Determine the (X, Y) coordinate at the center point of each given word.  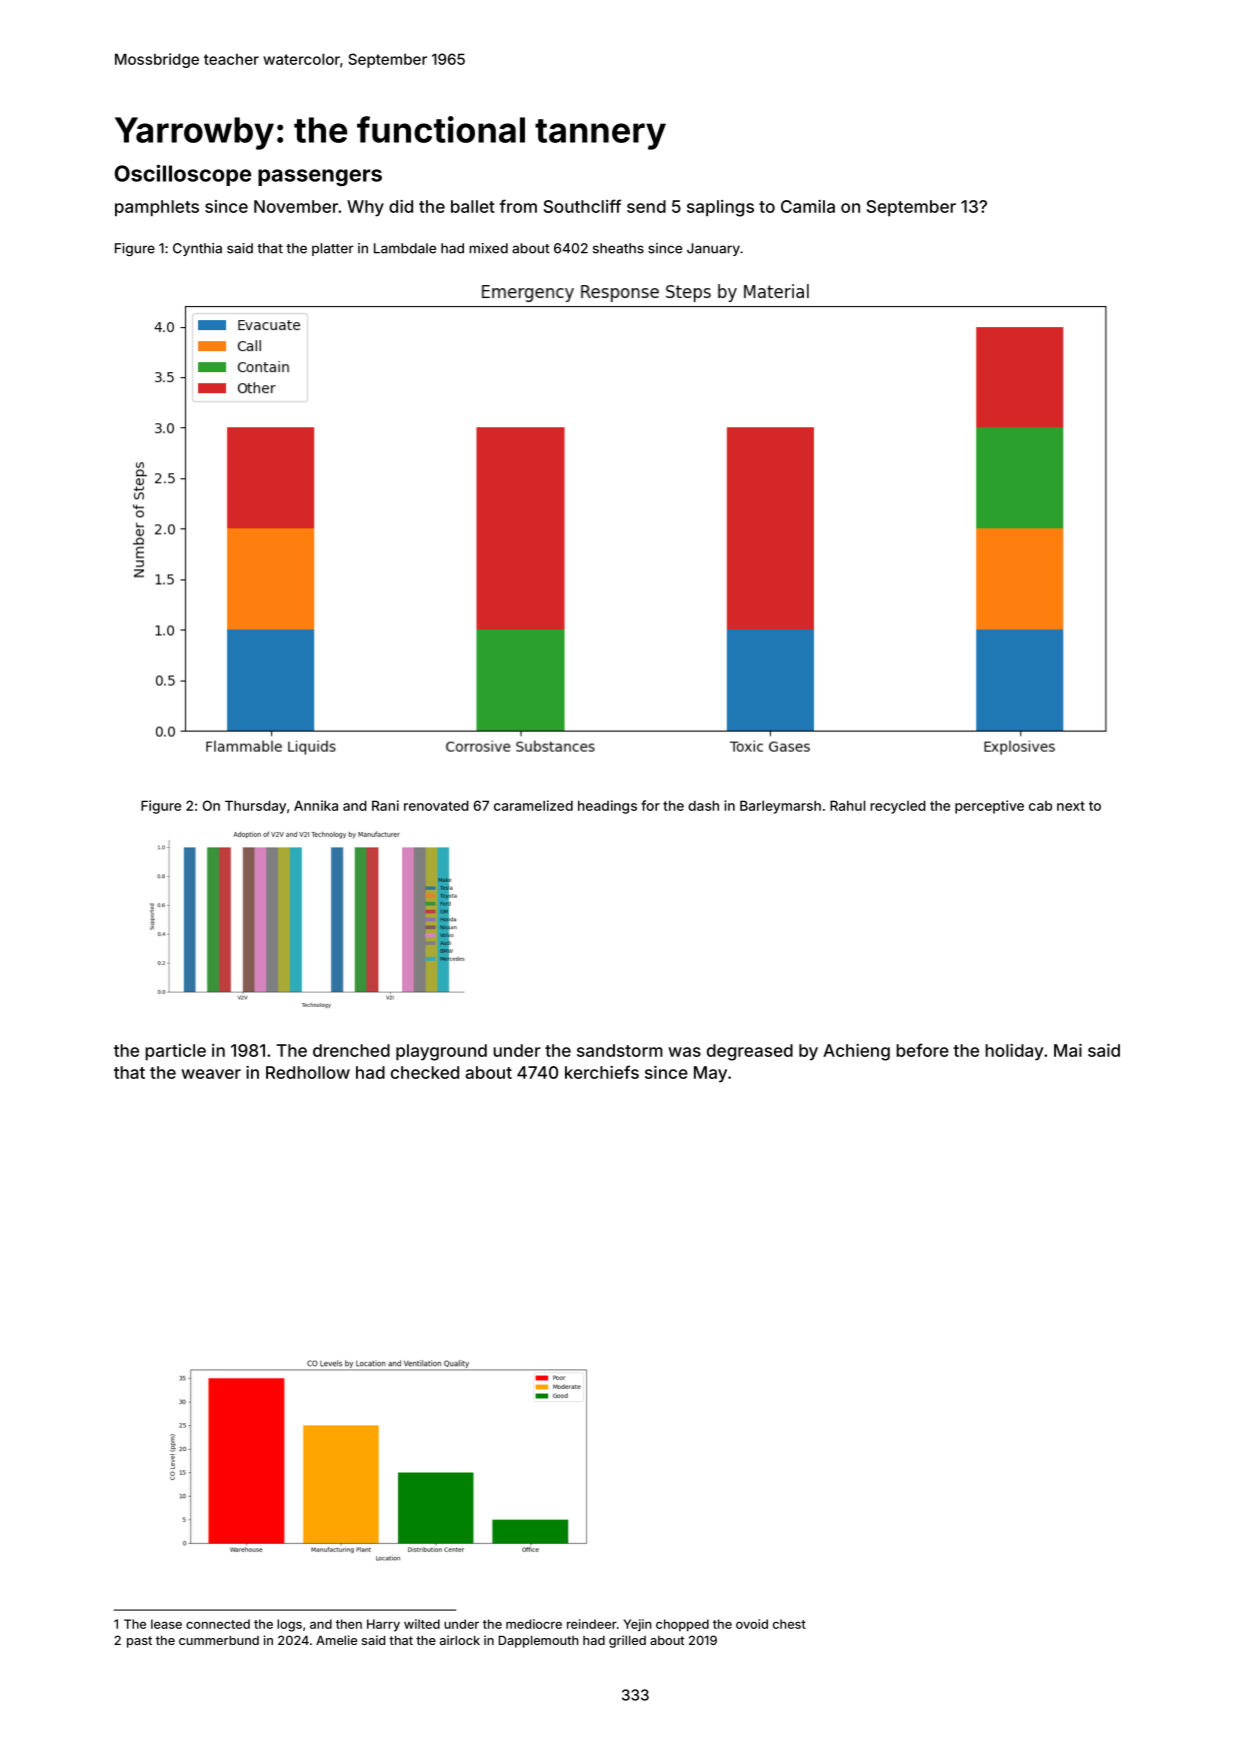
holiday (1014, 1052)
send (646, 206)
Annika (316, 805)
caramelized (533, 805)
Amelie (336, 1640)
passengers (320, 177)
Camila (808, 206)
